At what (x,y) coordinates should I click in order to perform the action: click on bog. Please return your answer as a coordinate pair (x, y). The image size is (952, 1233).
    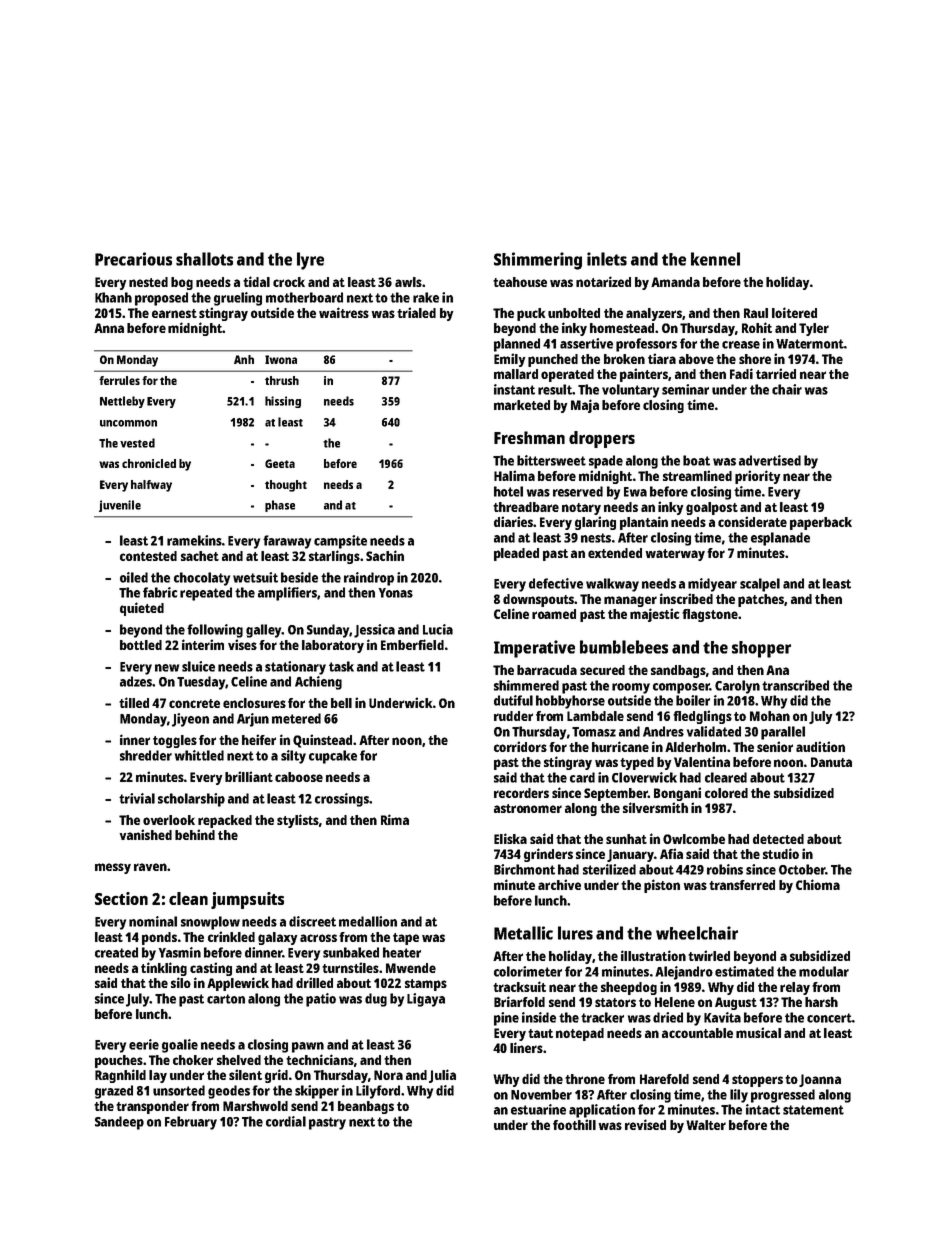
    Looking at the image, I should click on (182, 283).
